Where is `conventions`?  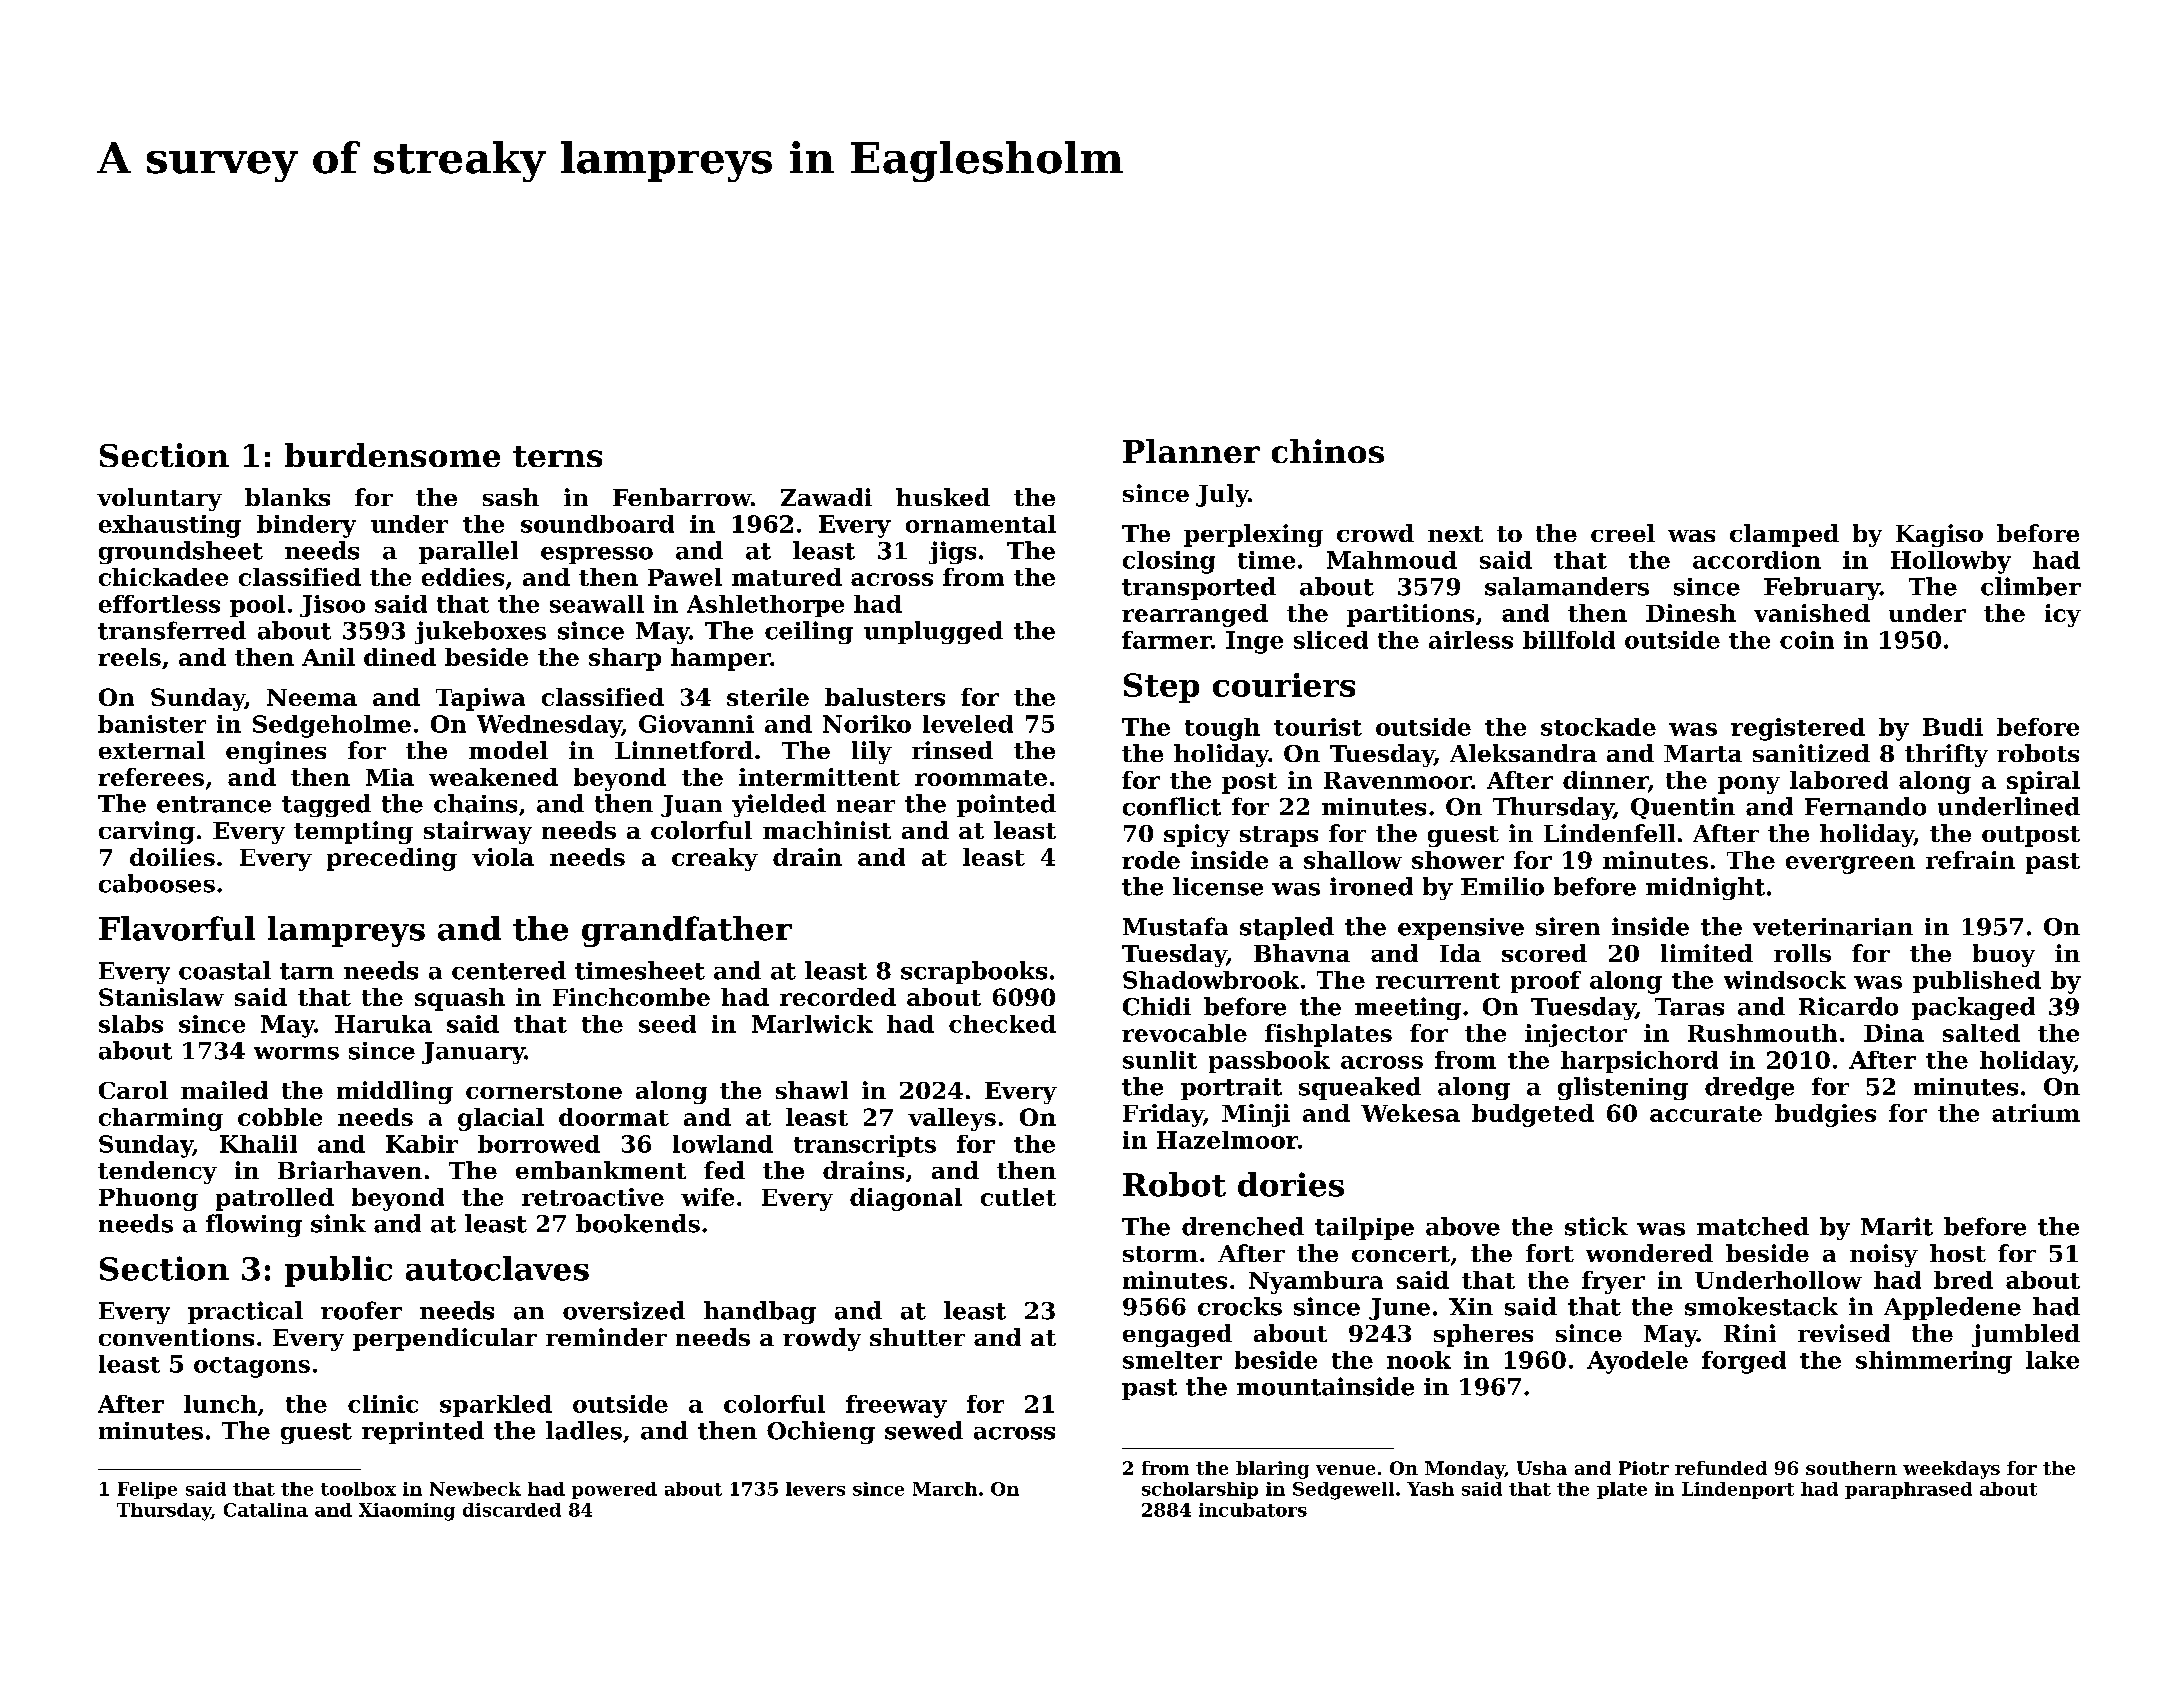 conventions is located at coordinates (176, 1337).
